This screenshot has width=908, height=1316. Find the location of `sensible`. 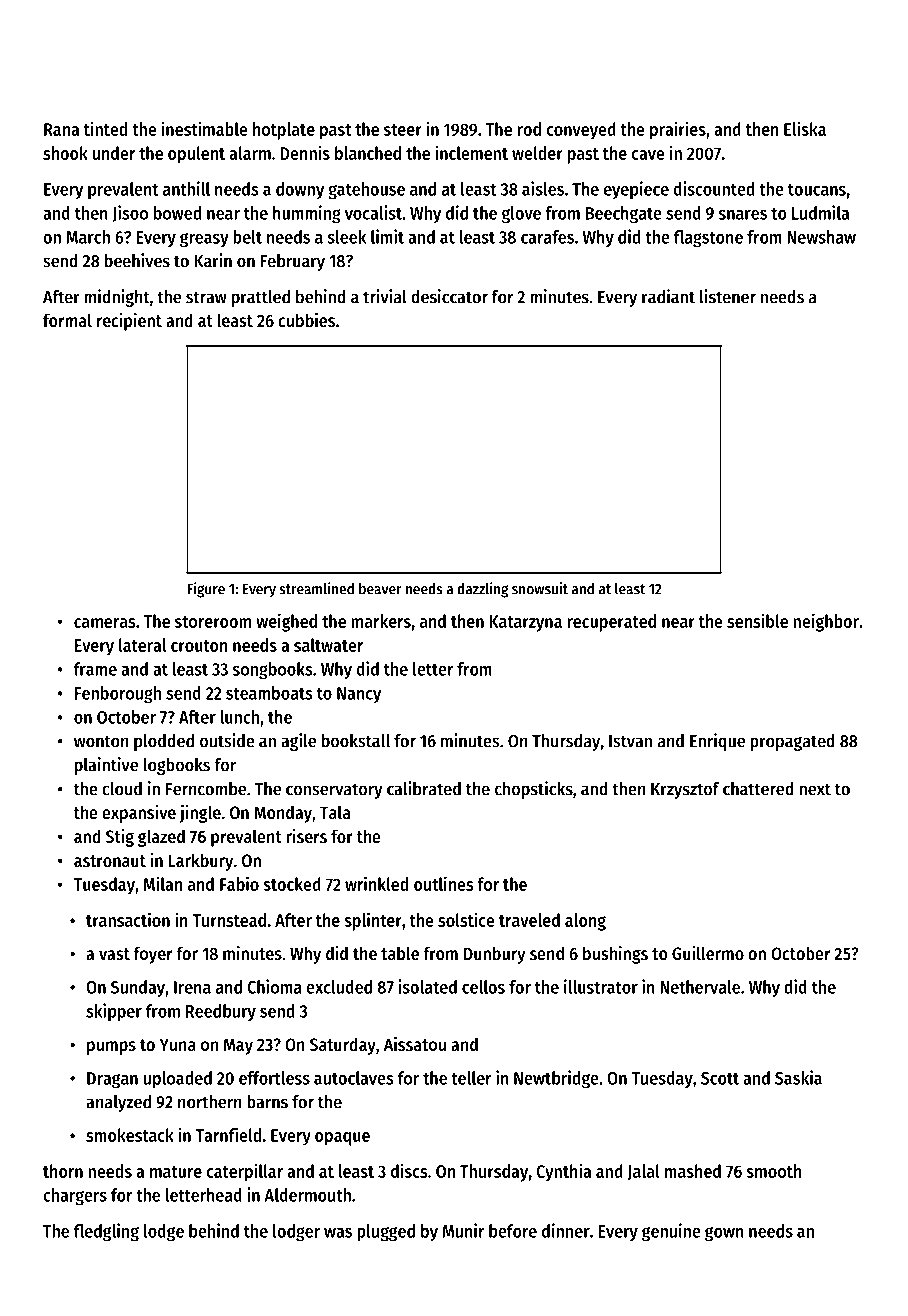

sensible is located at coordinates (757, 620).
